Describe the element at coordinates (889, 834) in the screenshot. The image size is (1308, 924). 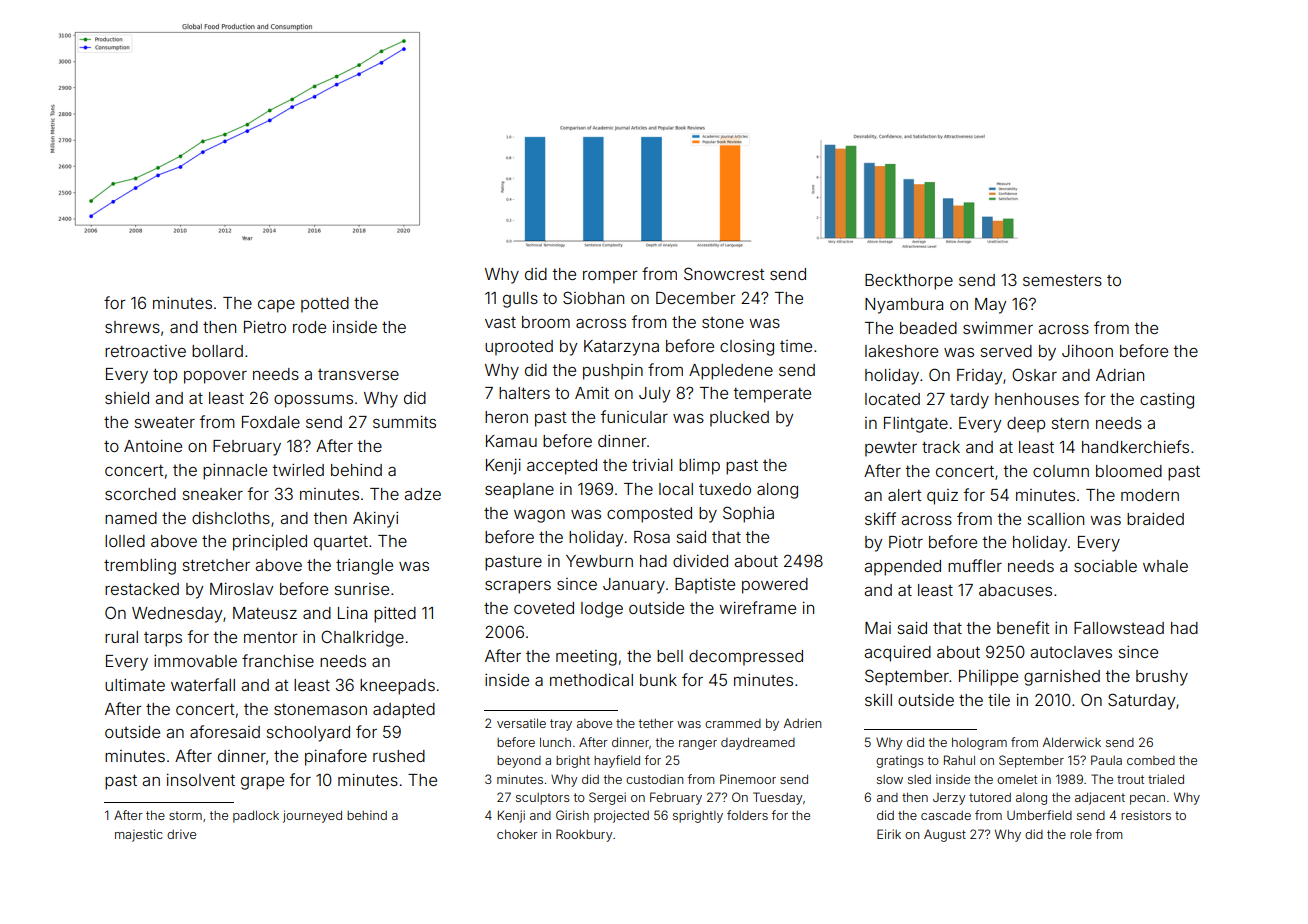
I see `Eirik` at that location.
